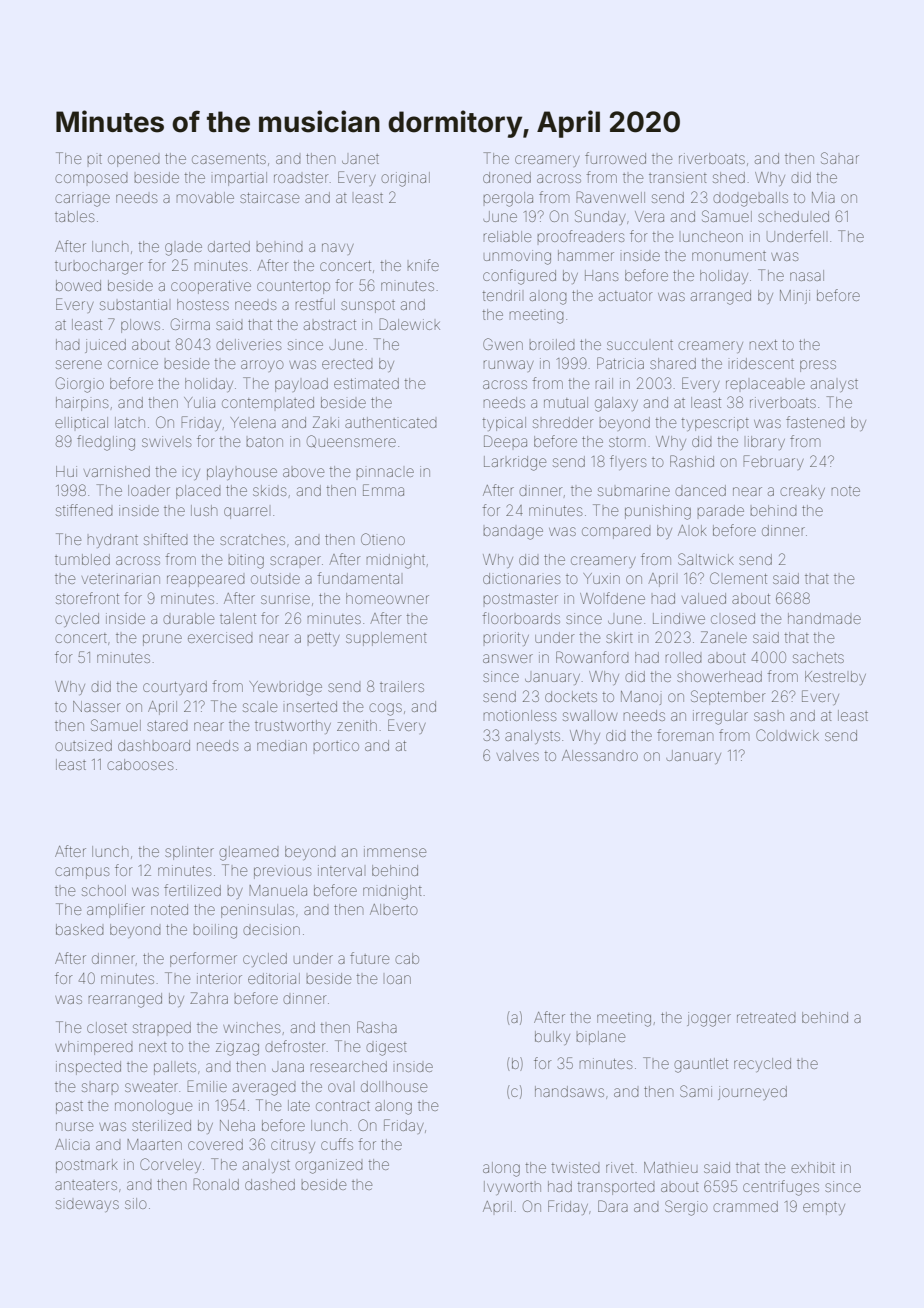 This screenshot has height=1308, width=924. I want to click on outsized, so click(83, 745).
